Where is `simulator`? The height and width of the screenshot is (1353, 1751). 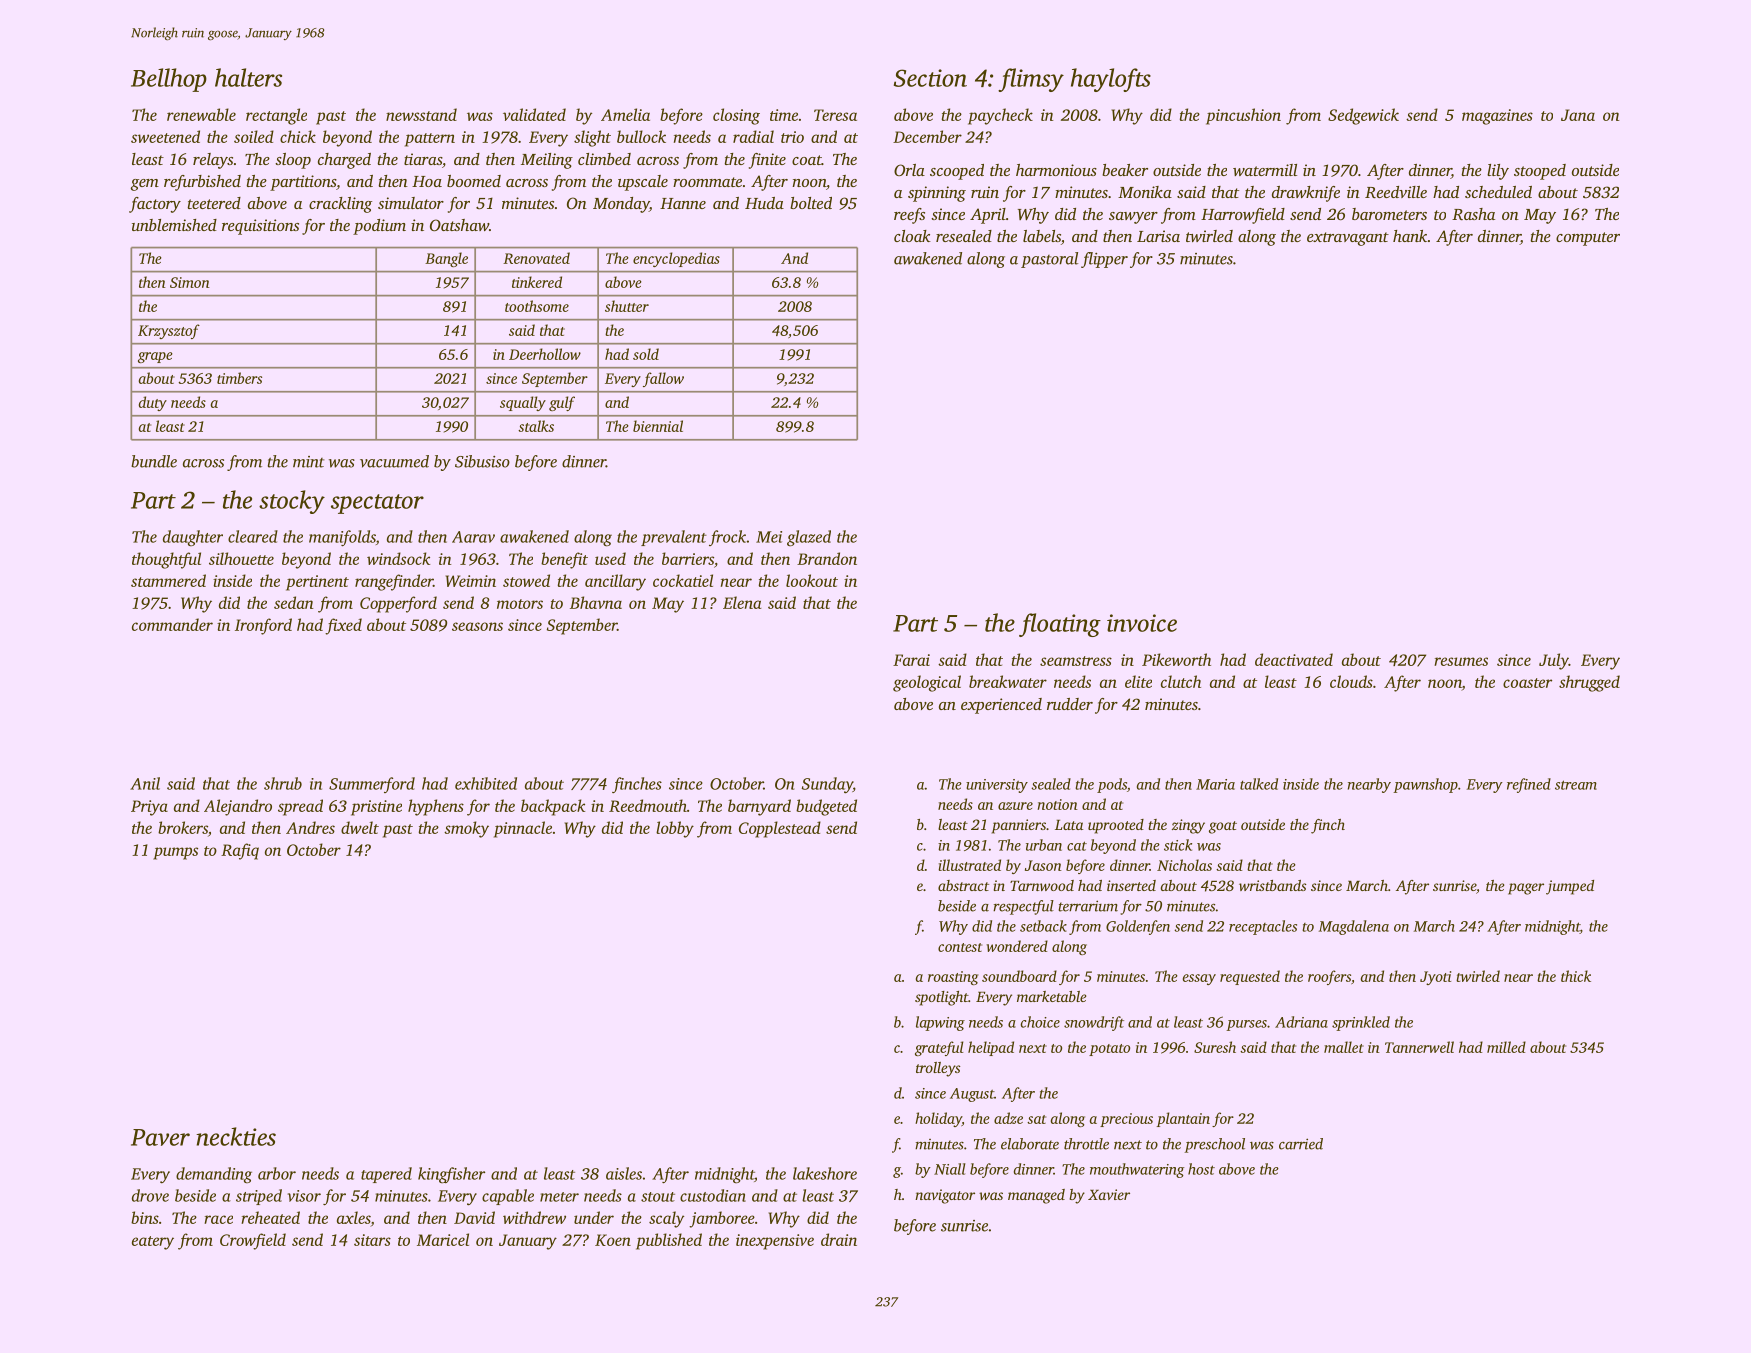
simulator is located at coordinates (411, 203).
